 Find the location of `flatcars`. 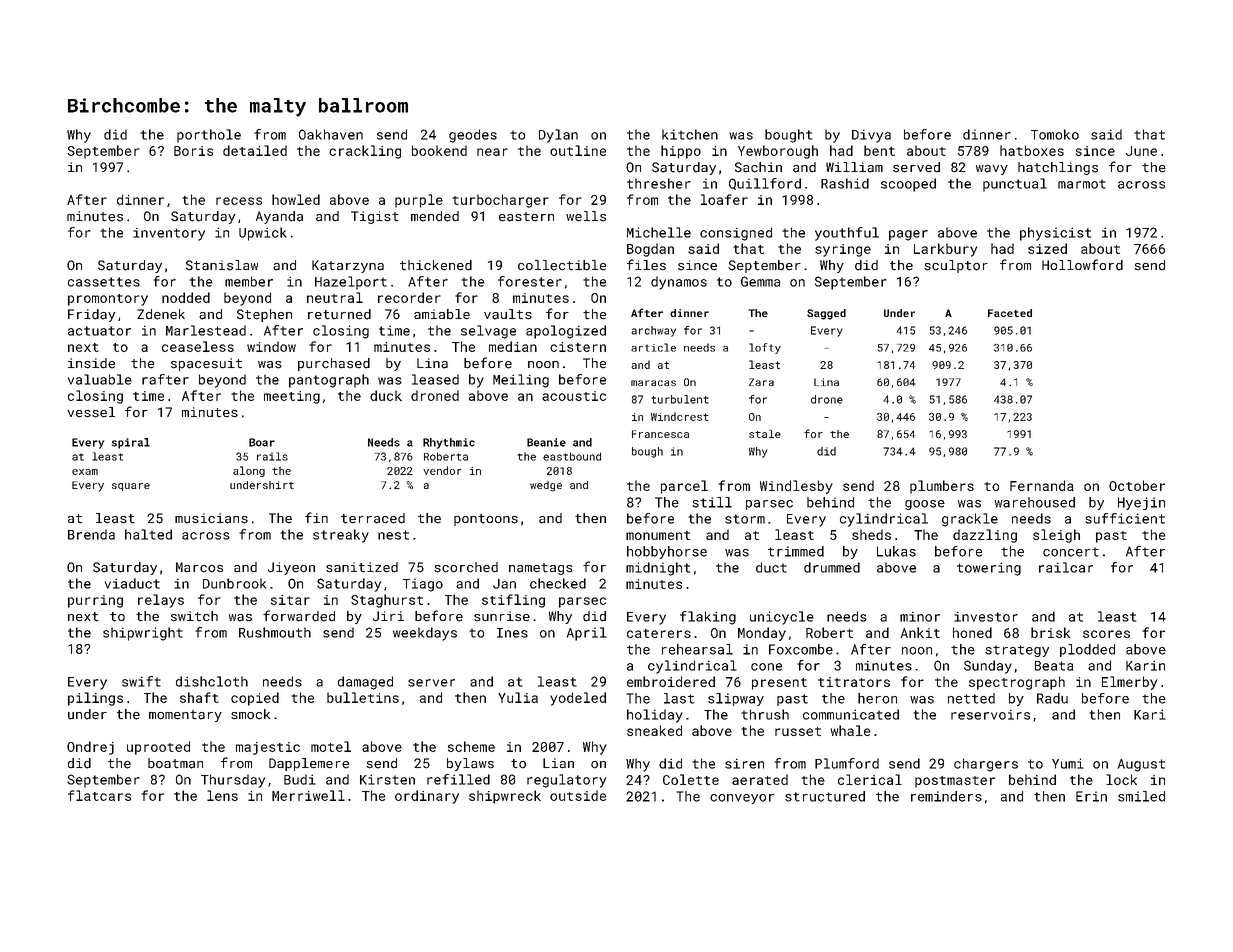

flatcars is located at coordinates (99, 795).
